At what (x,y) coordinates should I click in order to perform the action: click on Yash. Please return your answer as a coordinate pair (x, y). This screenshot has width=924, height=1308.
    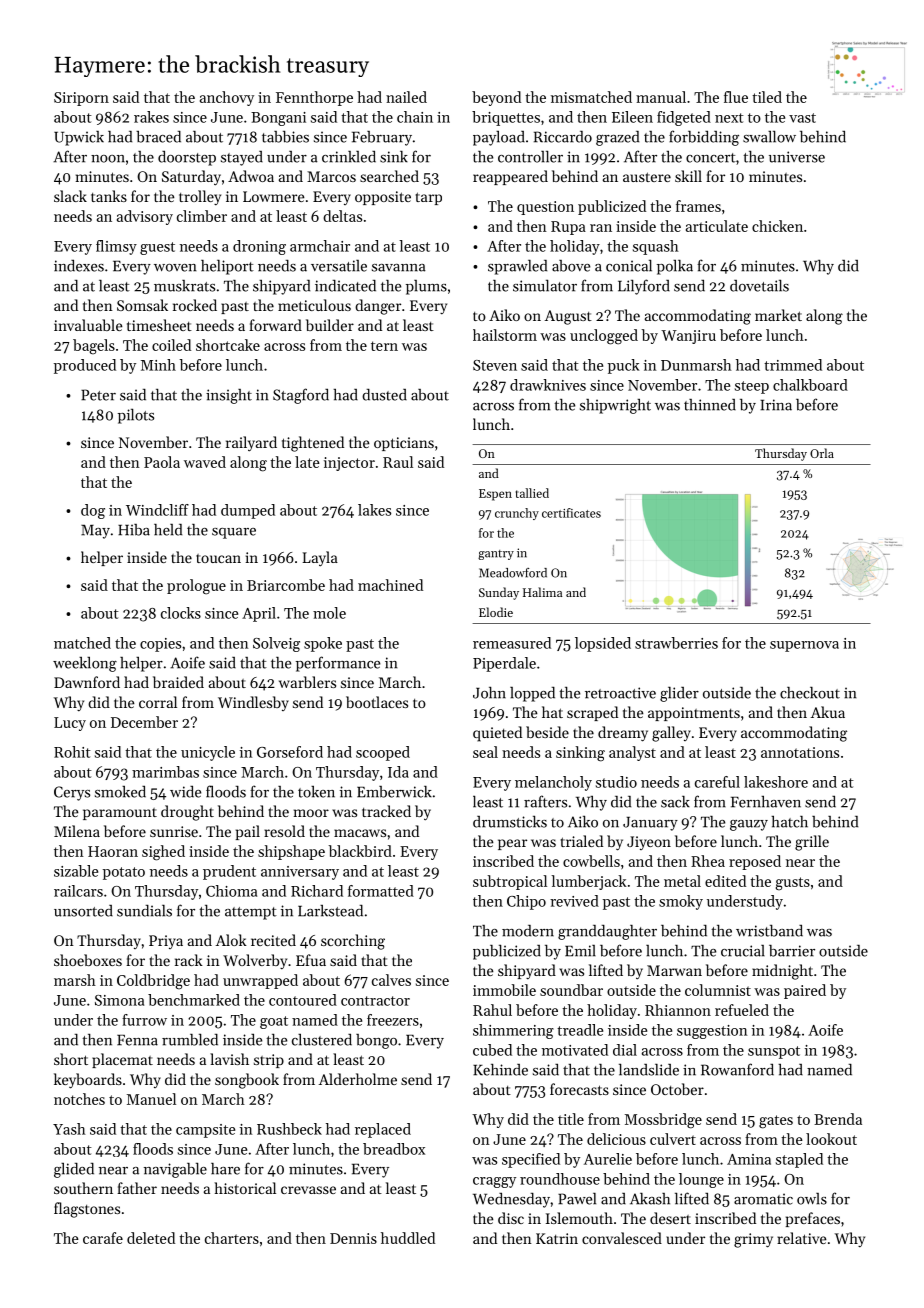
    Looking at the image, I should click on (69, 1129).
